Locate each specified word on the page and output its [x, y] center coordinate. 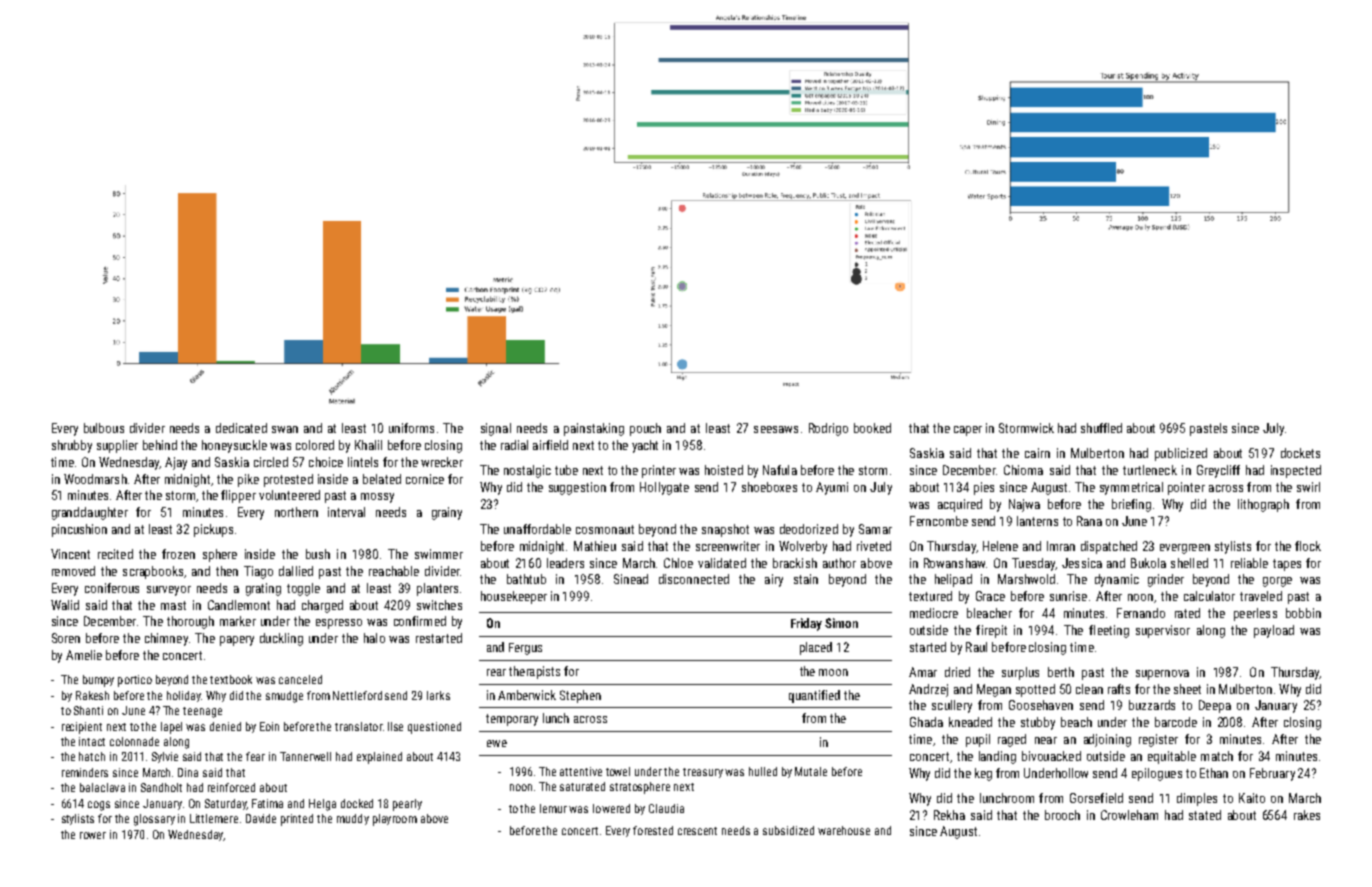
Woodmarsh [95, 479]
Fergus [525, 649]
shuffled [1101, 428]
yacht [645, 446]
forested [653, 830]
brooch [1062, 815]
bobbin [1303, 613]
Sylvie [165, 757]
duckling [281, 639]
